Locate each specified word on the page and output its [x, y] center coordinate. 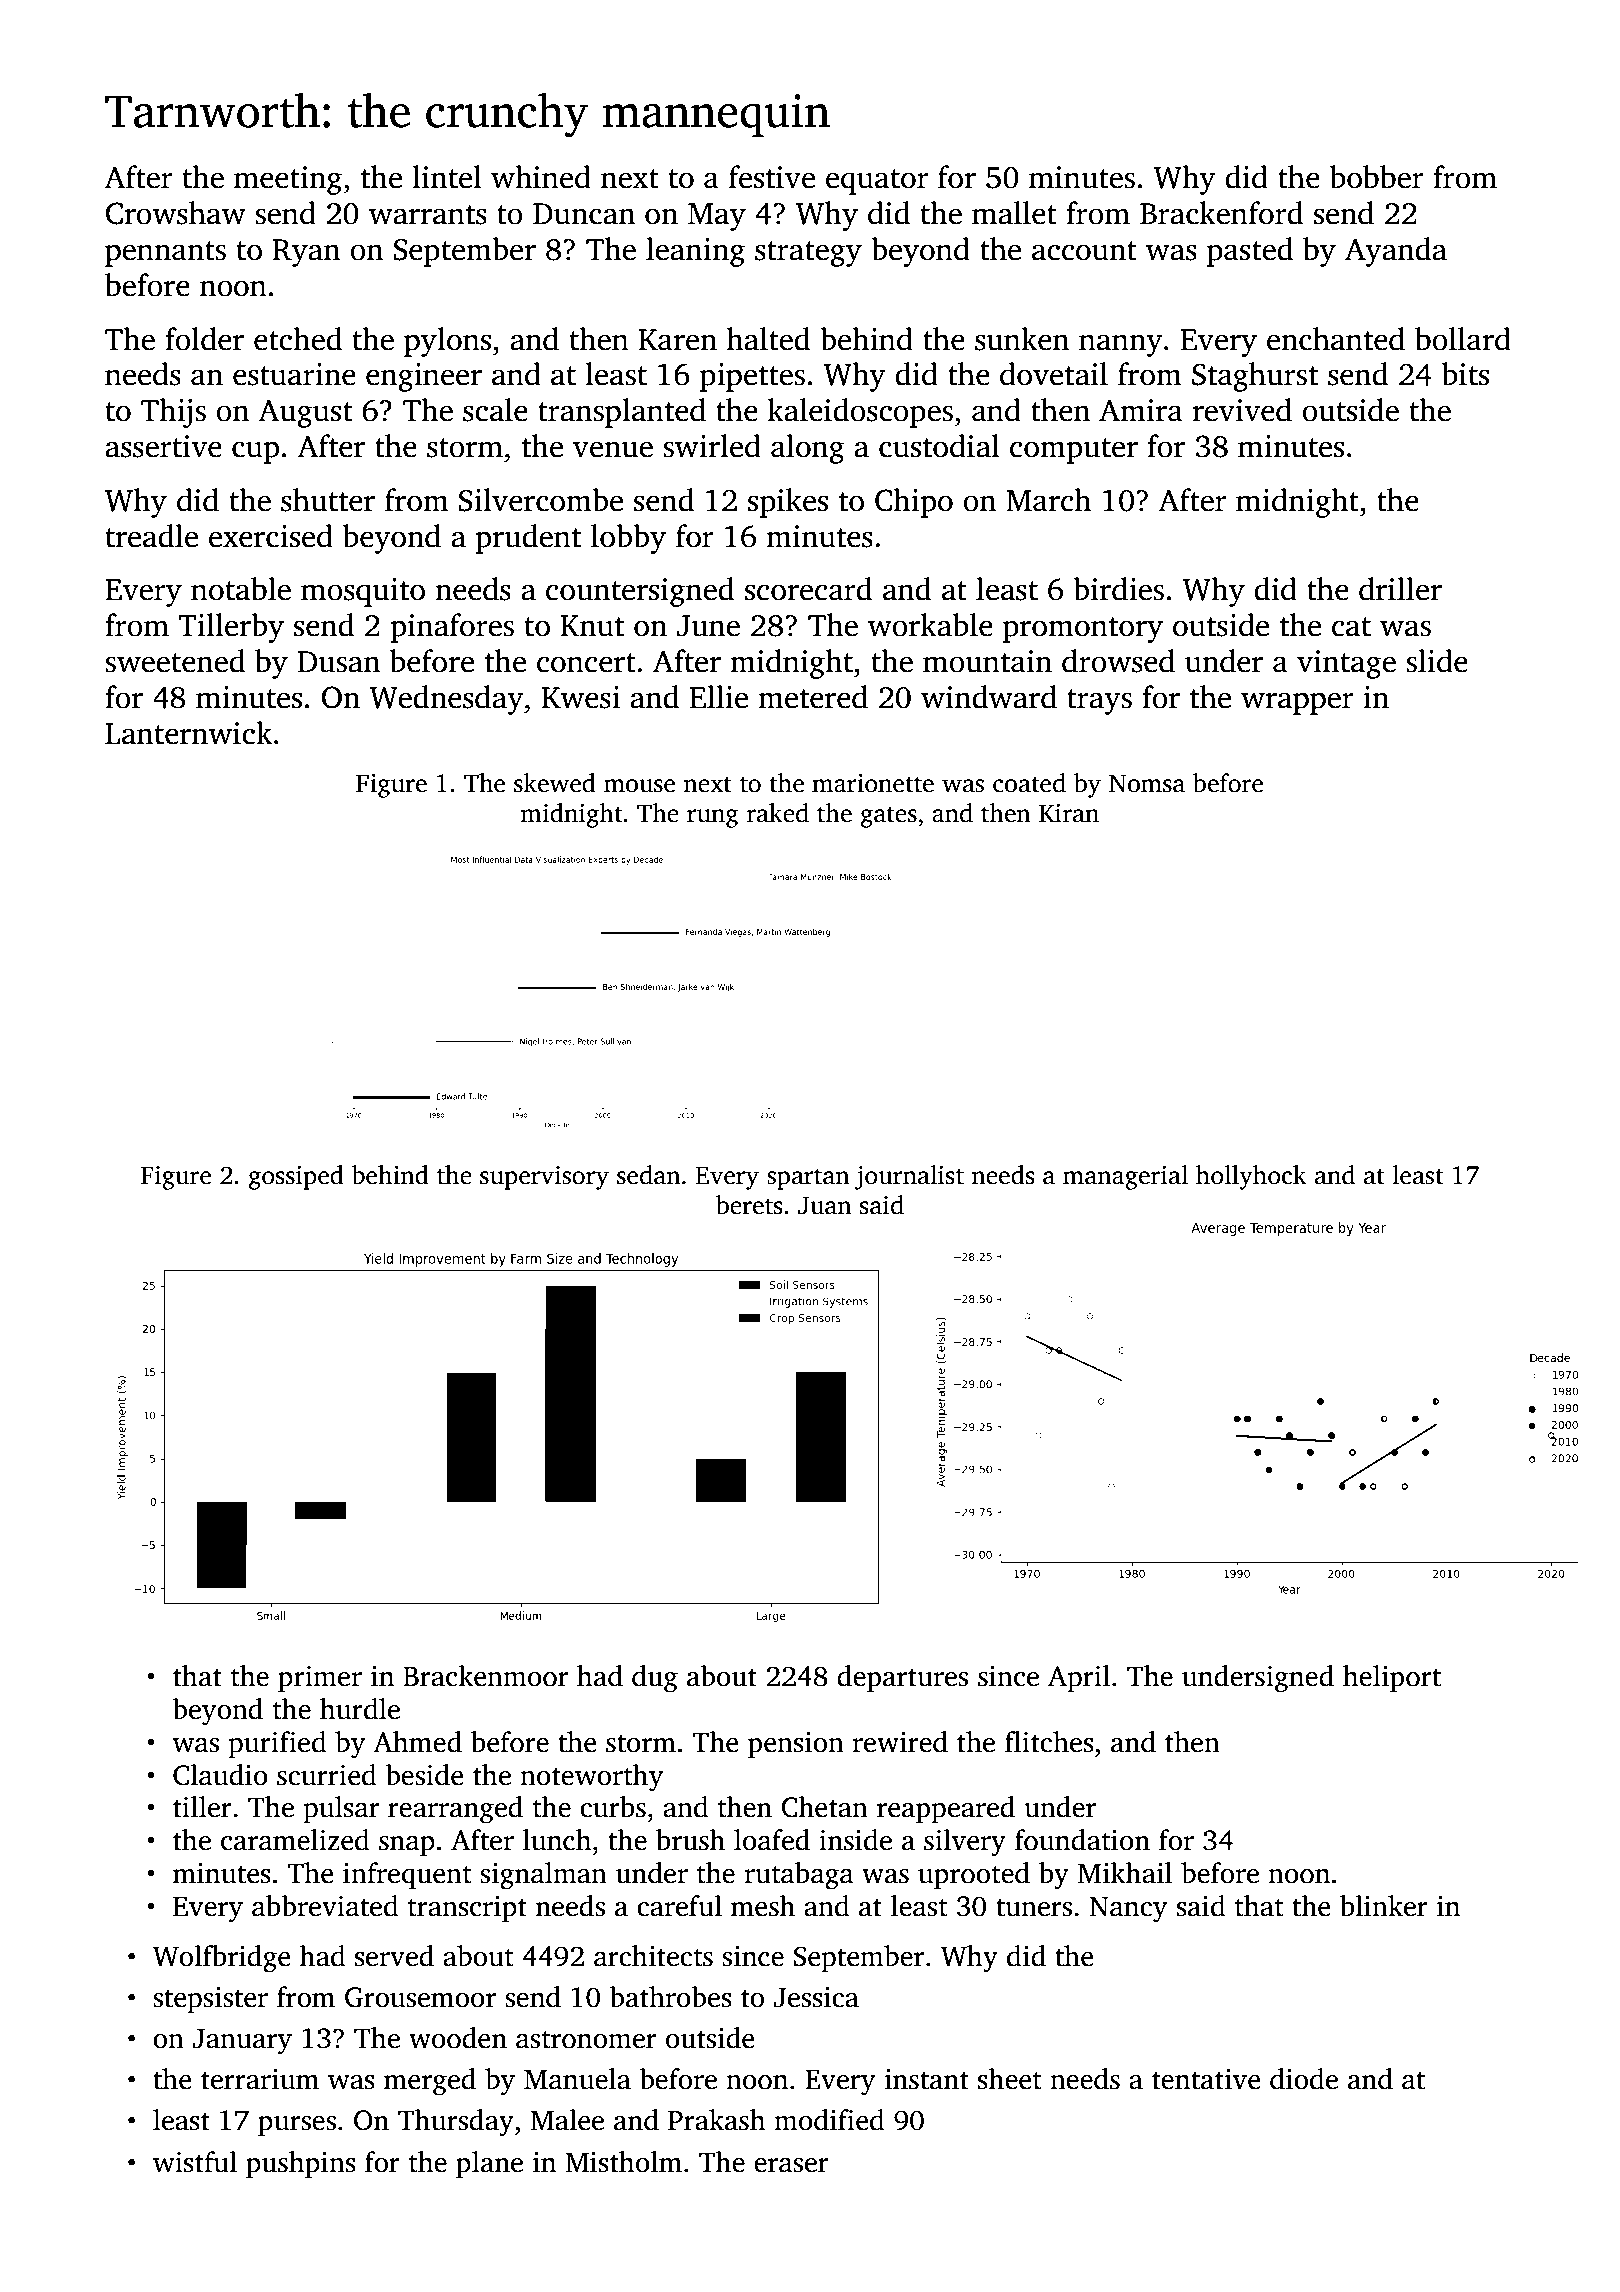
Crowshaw [176, 213]
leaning [695, 252]
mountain [987, 661]
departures [902, 1678]
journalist [909, 1177]
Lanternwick [188, 733]
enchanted [1336, 339]
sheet [1010, 2079]
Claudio [220, 1775]
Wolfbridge [221, 1959]
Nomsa [1147, 784]
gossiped [296, 1177]
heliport [1392, 1678]
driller [1400, 589]
